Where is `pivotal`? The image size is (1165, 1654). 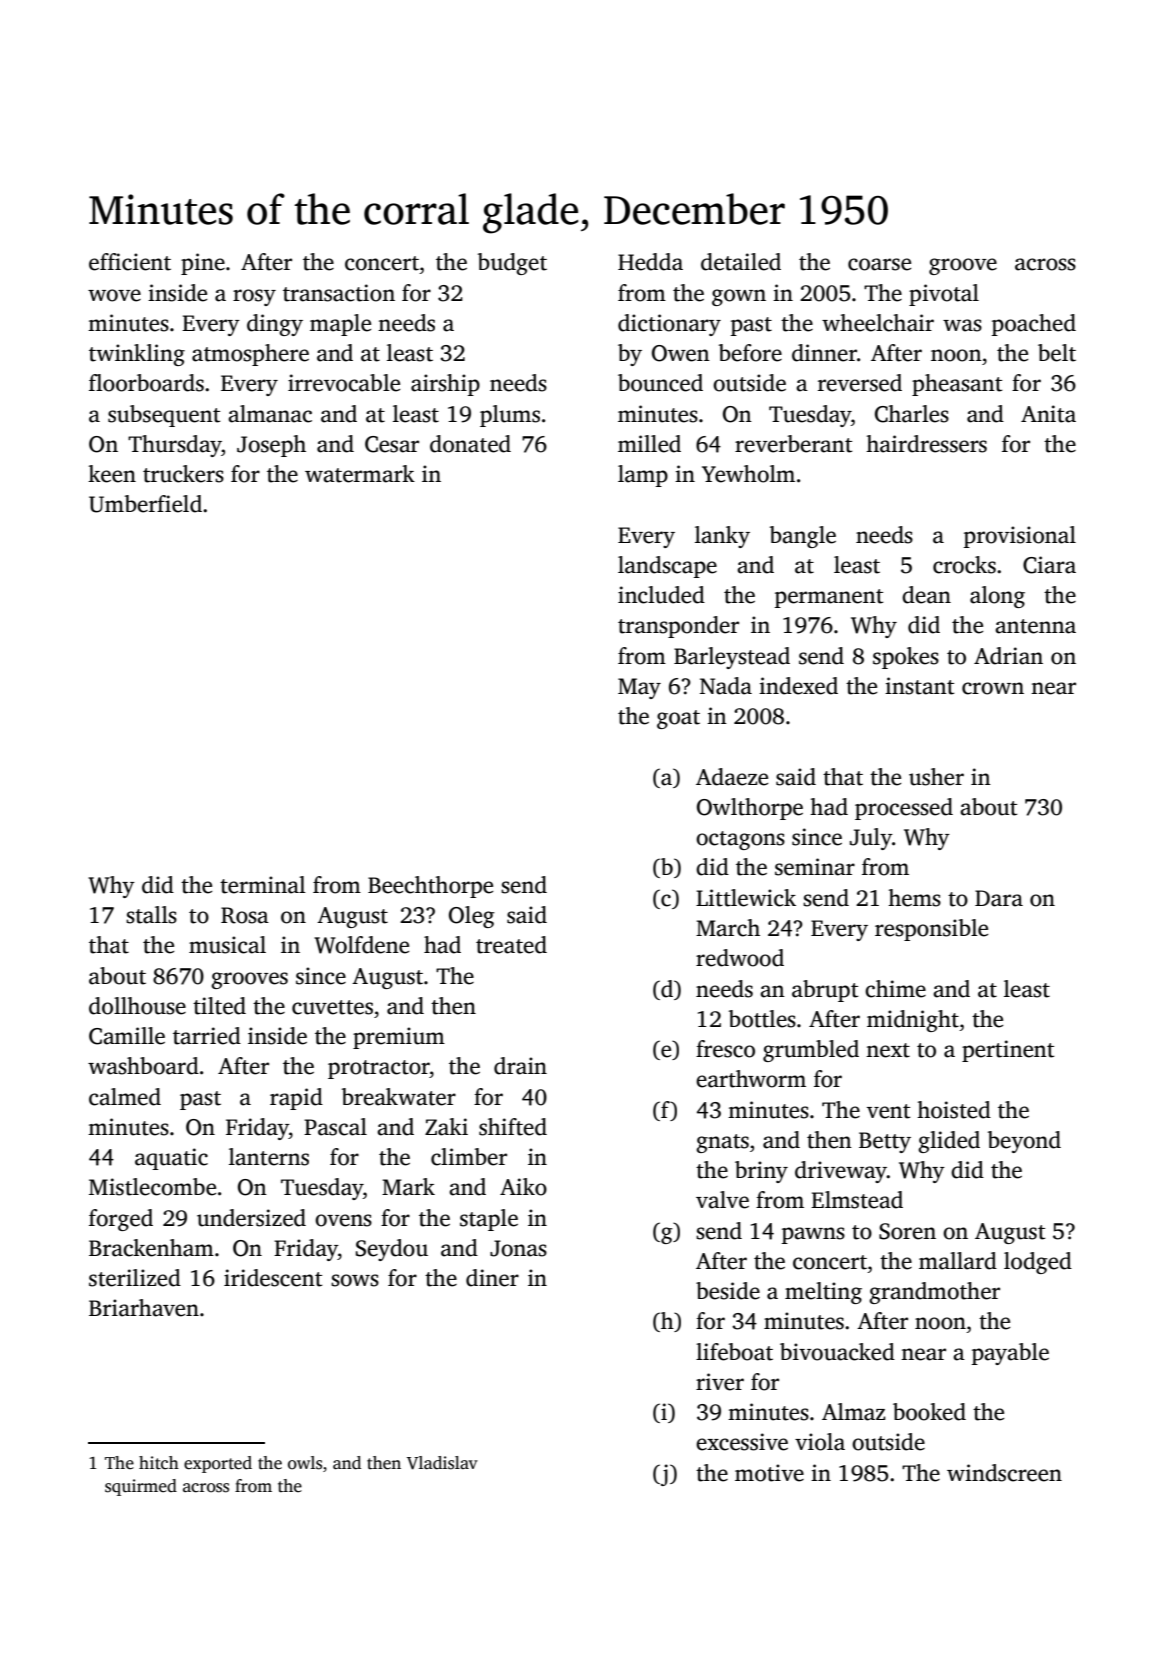
pivotal is located at coordinates (944, 295).
